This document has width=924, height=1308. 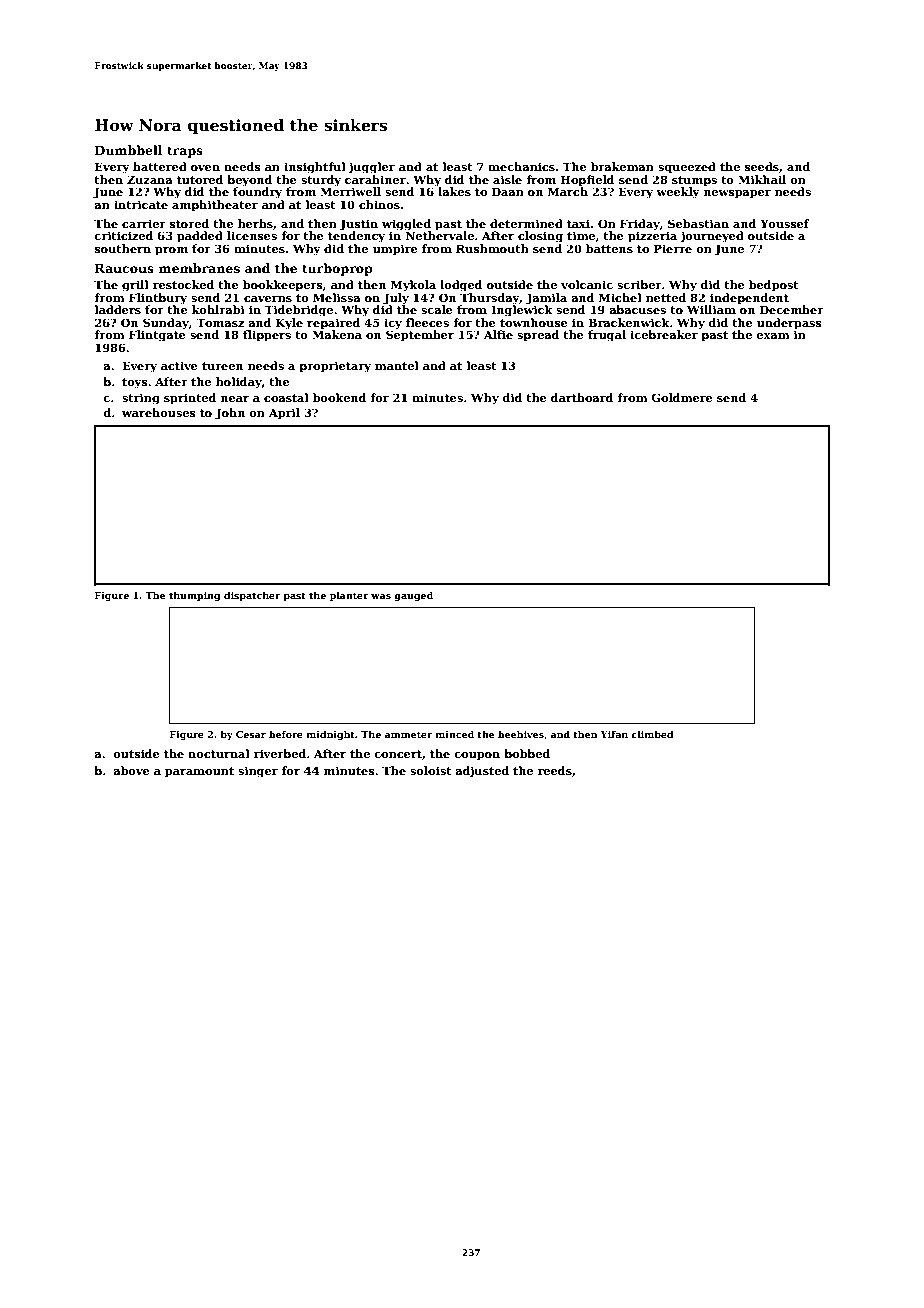 What do you see at coordinates (135, 286) in the document?
I see `grill` at bounding box center [135, 286].
